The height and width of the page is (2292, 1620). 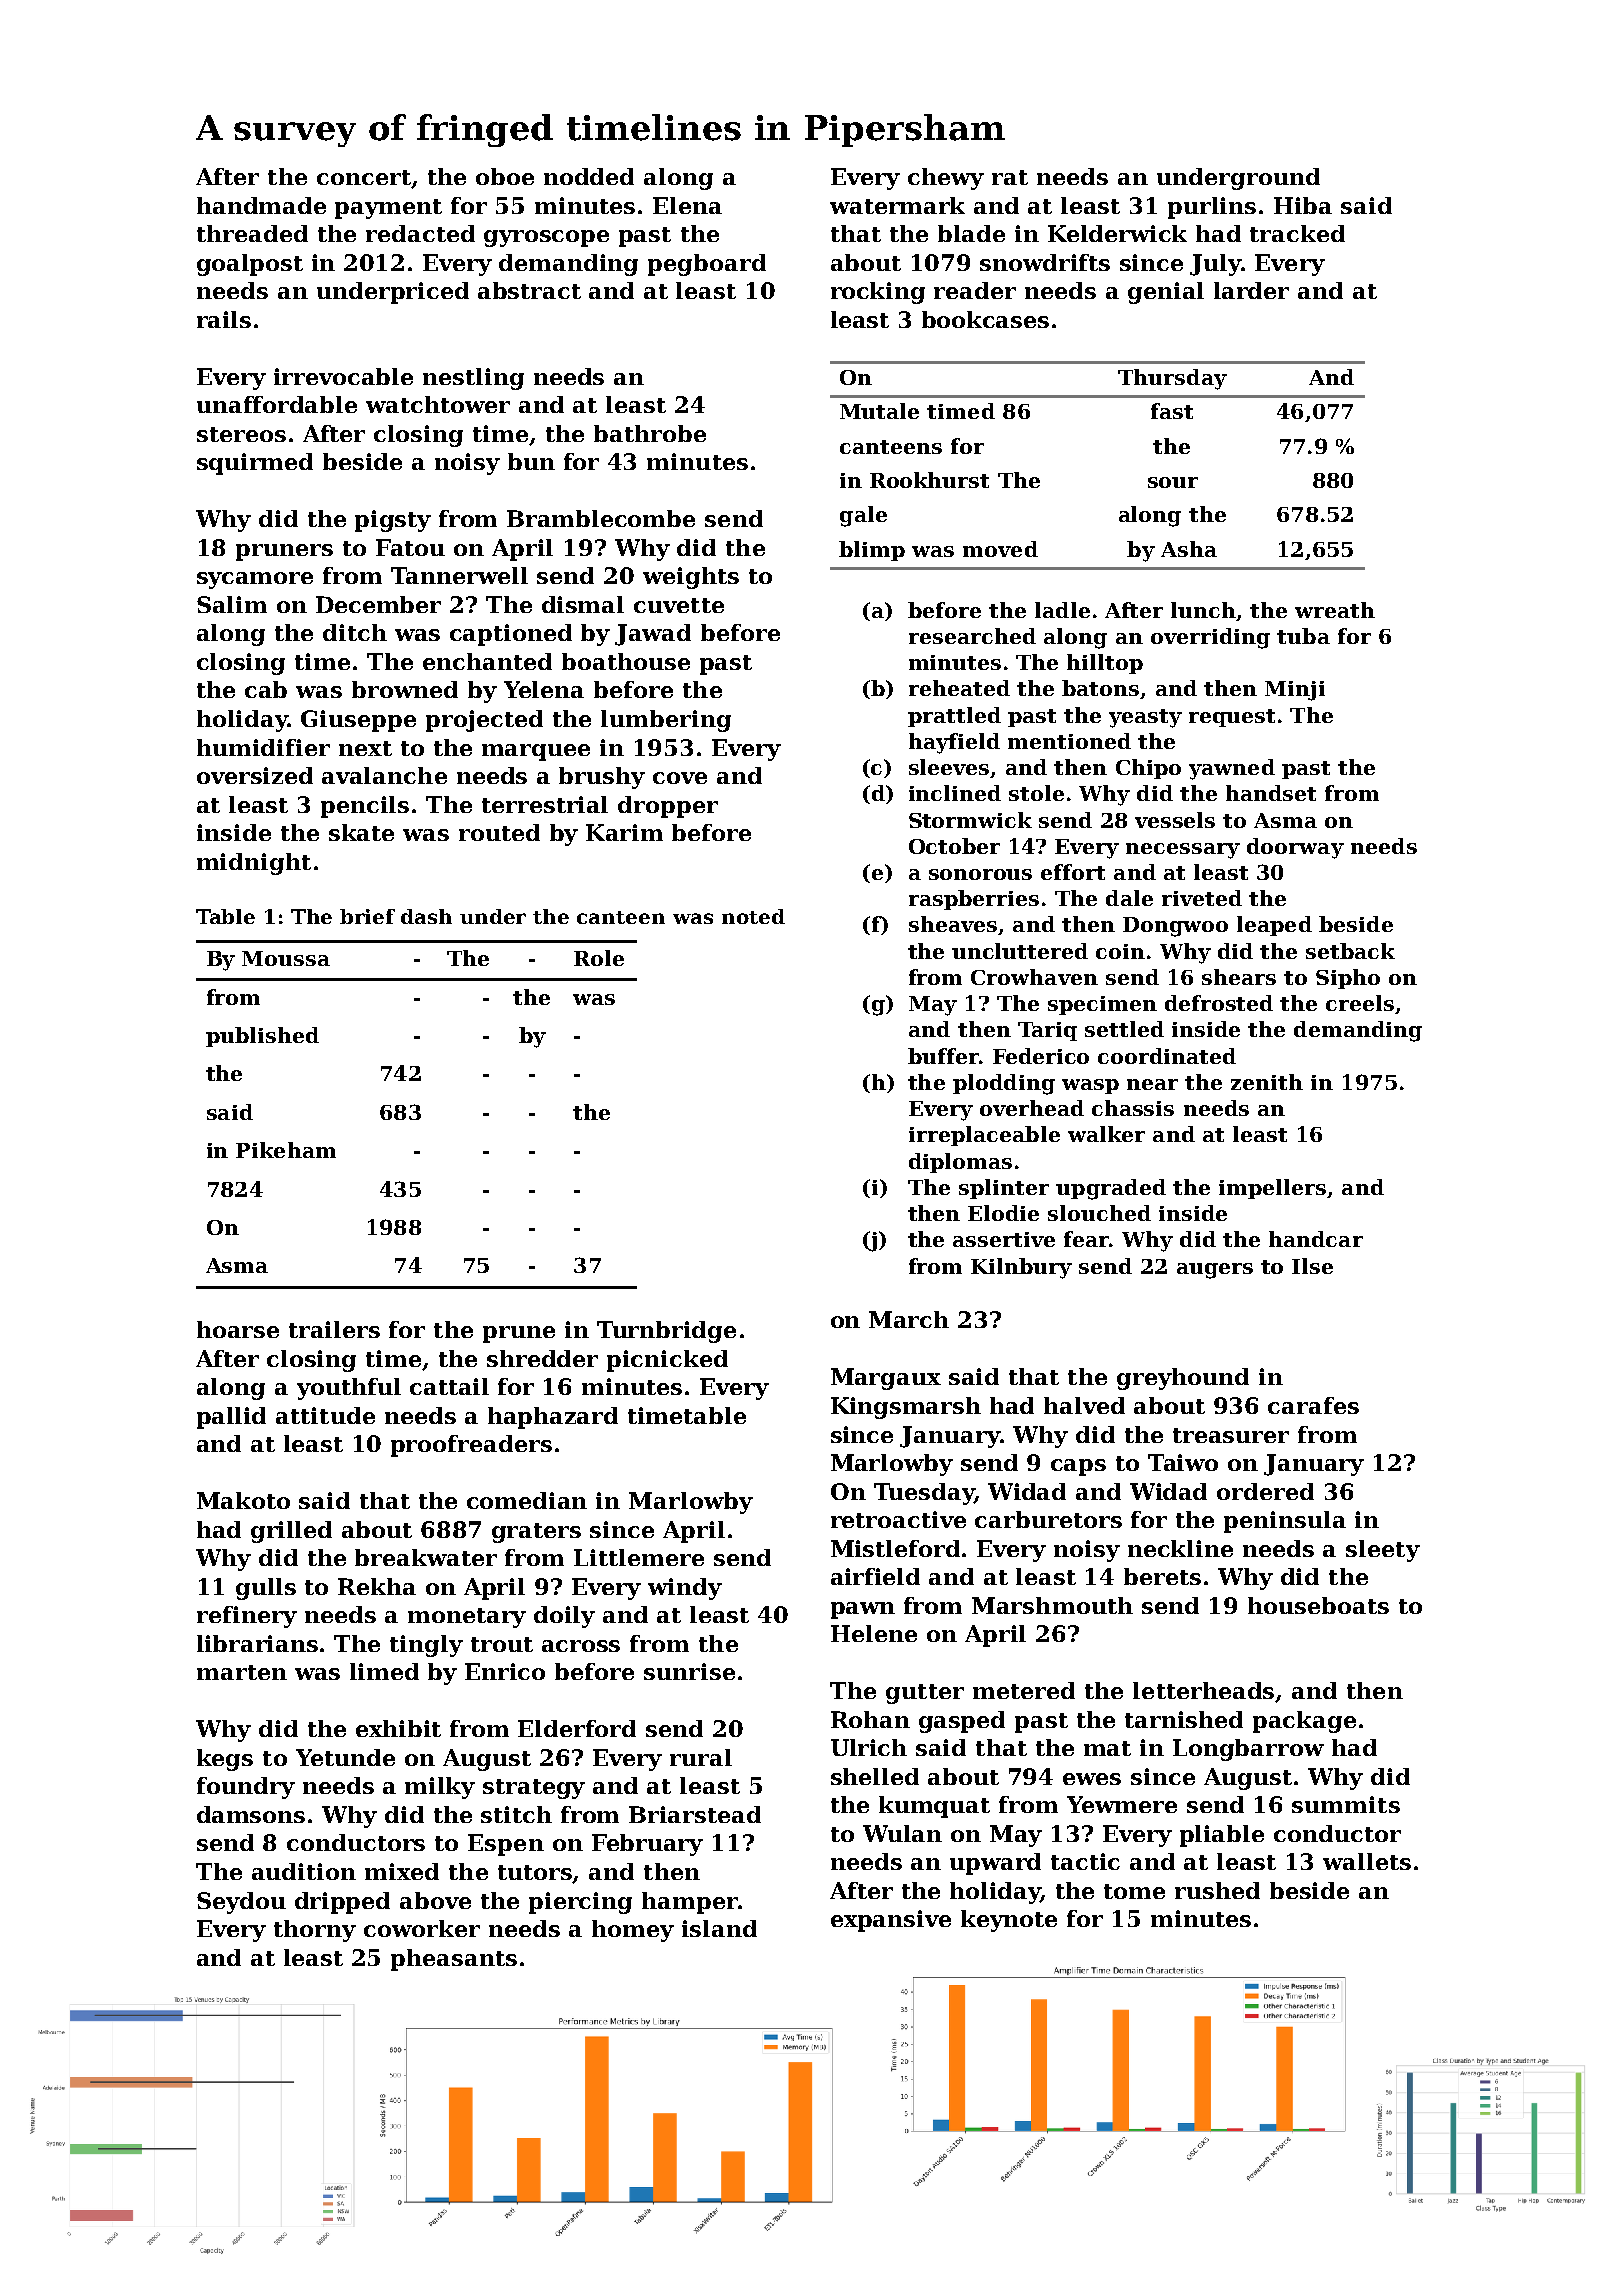 I want to click on chewy, so click(x=946, y=179).
